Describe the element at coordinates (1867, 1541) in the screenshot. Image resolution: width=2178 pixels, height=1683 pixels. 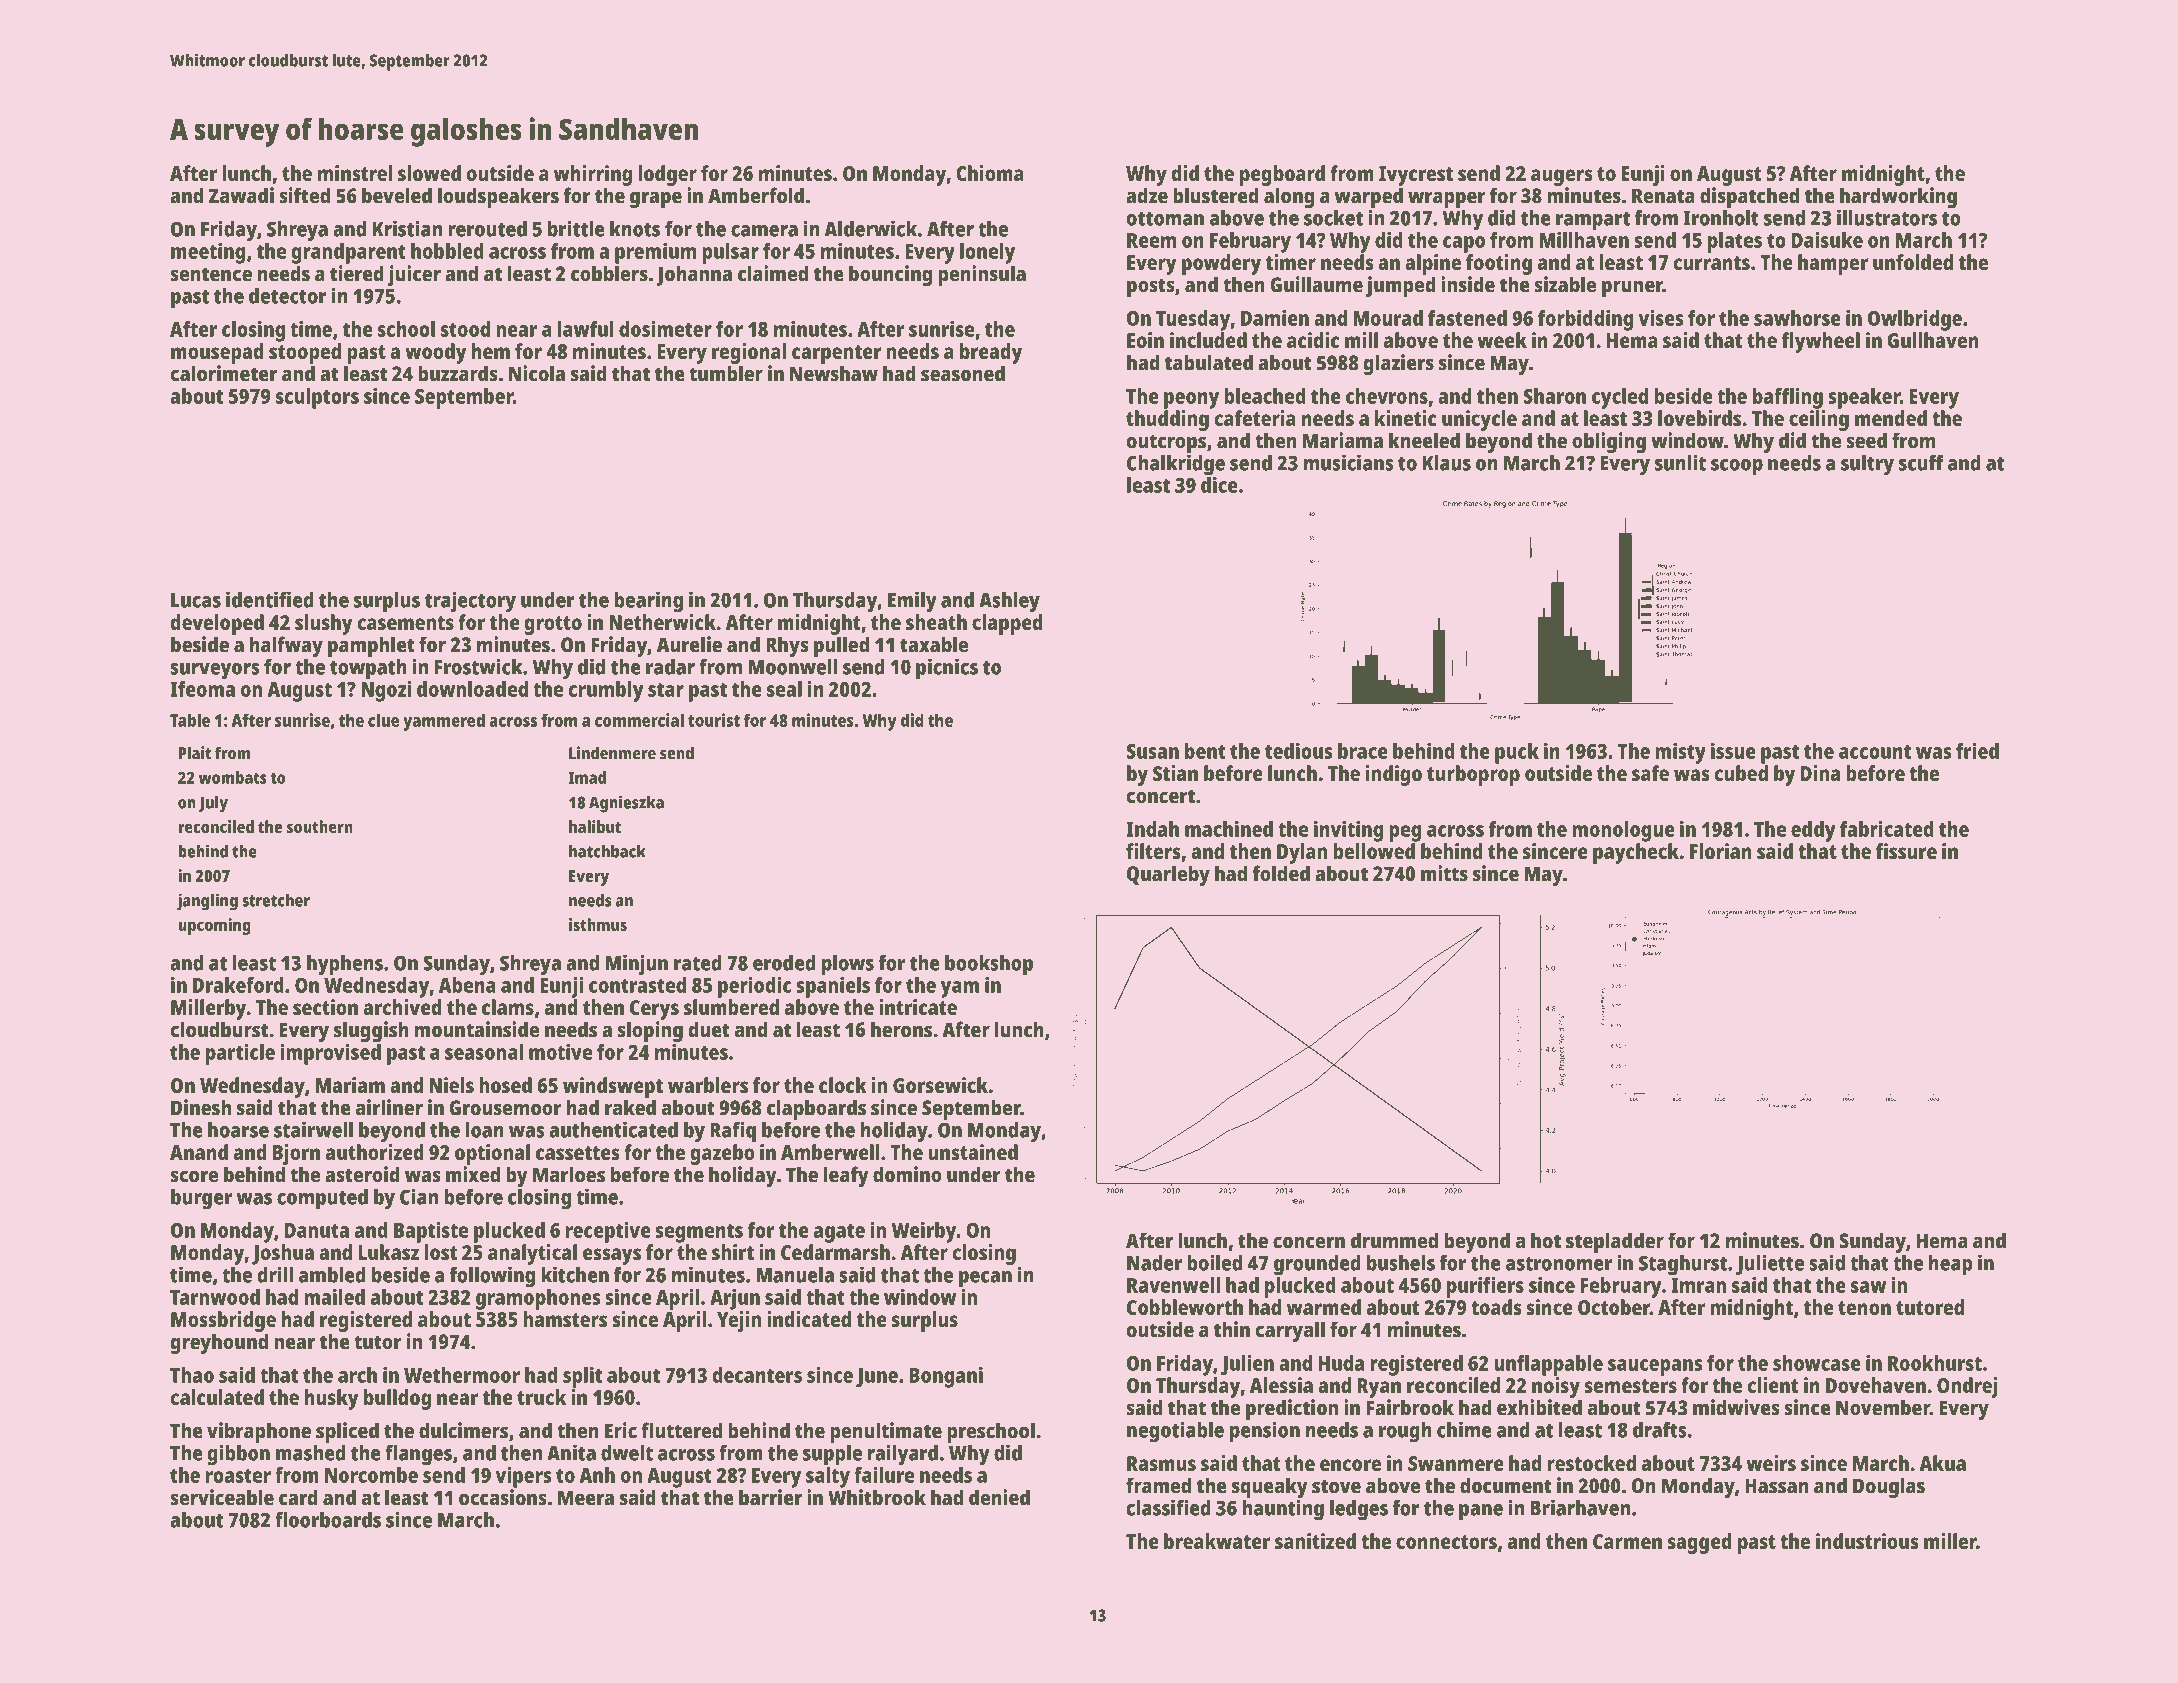
I see `industrious` at that location.
